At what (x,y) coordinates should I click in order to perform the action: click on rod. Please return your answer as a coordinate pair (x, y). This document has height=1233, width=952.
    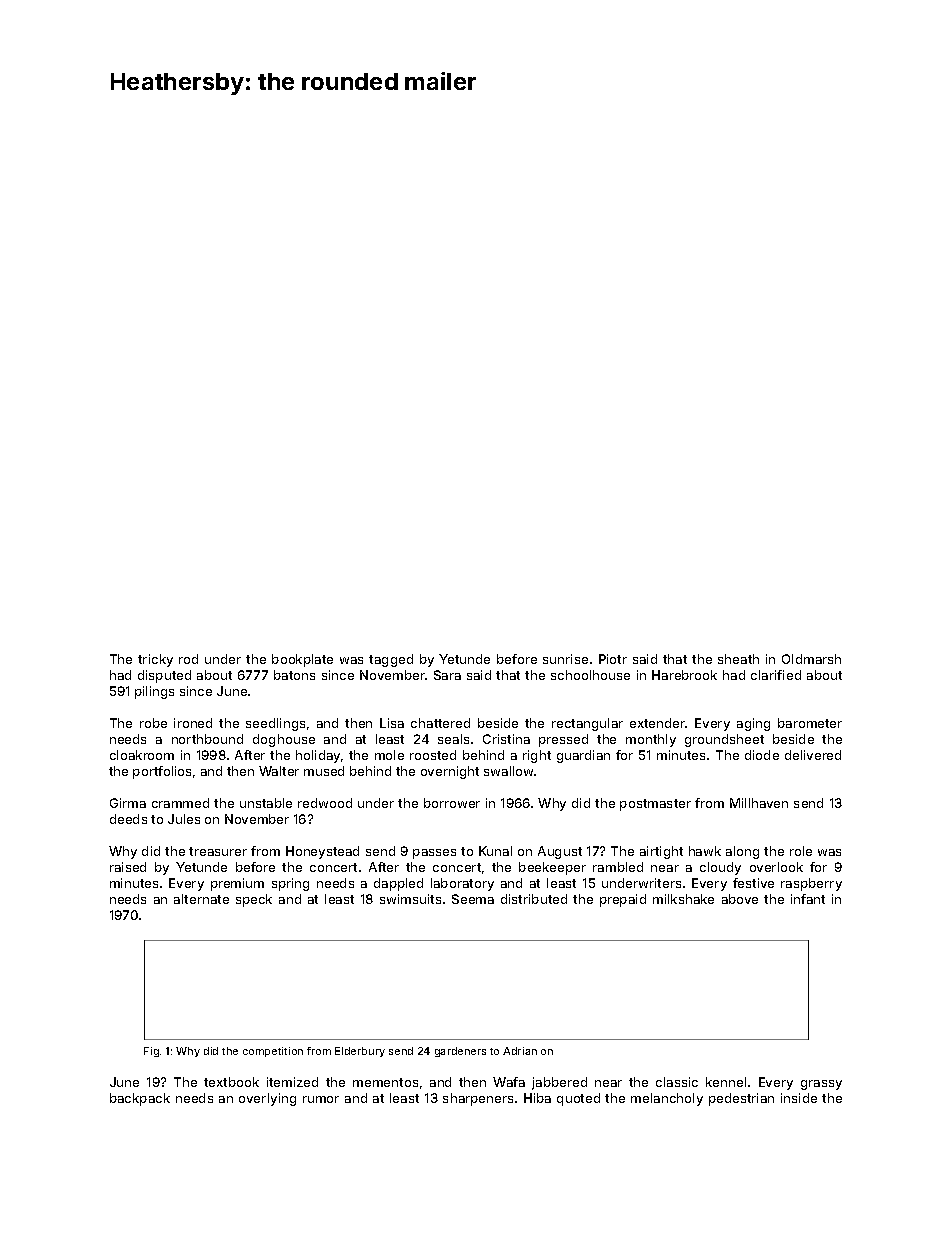
    Looking at the image, I should click on (188, 659).
